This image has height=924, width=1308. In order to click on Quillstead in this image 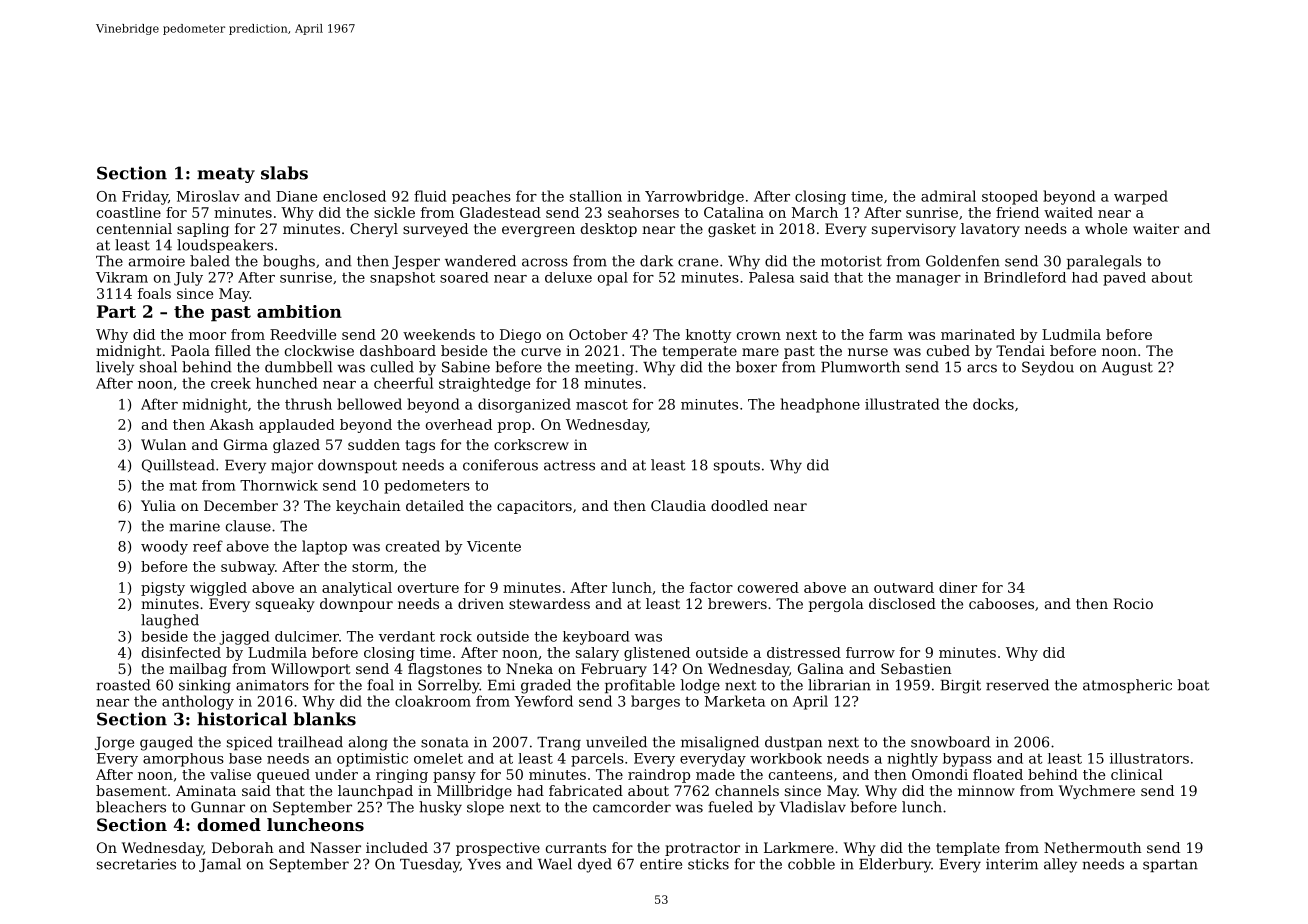, I will do `click(178, 466)`.
